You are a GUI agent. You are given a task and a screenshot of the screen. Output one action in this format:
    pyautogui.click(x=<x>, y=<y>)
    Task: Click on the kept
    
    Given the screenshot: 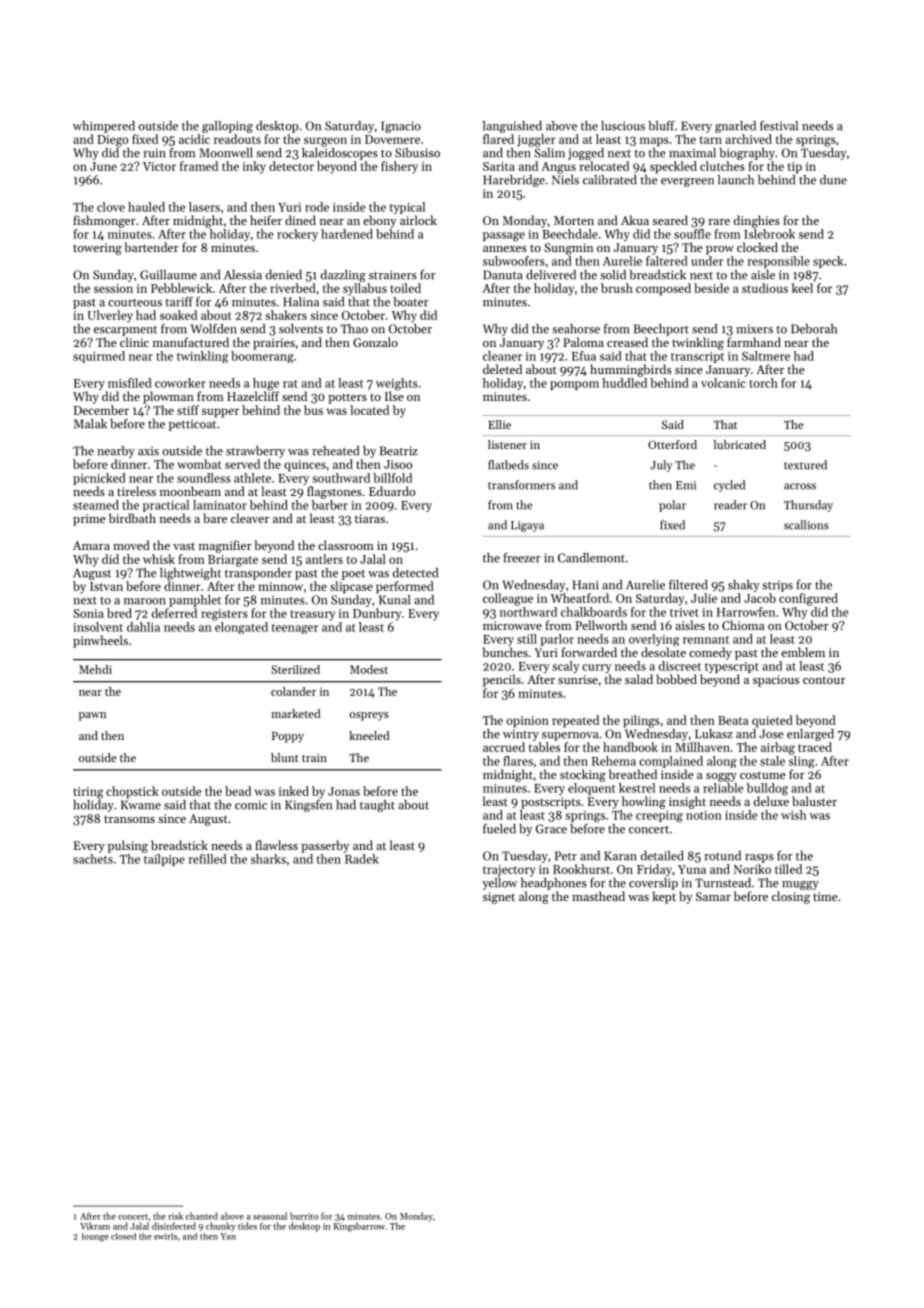 What is the action you would take?
    pyautogui.click(x=664, y=897)
